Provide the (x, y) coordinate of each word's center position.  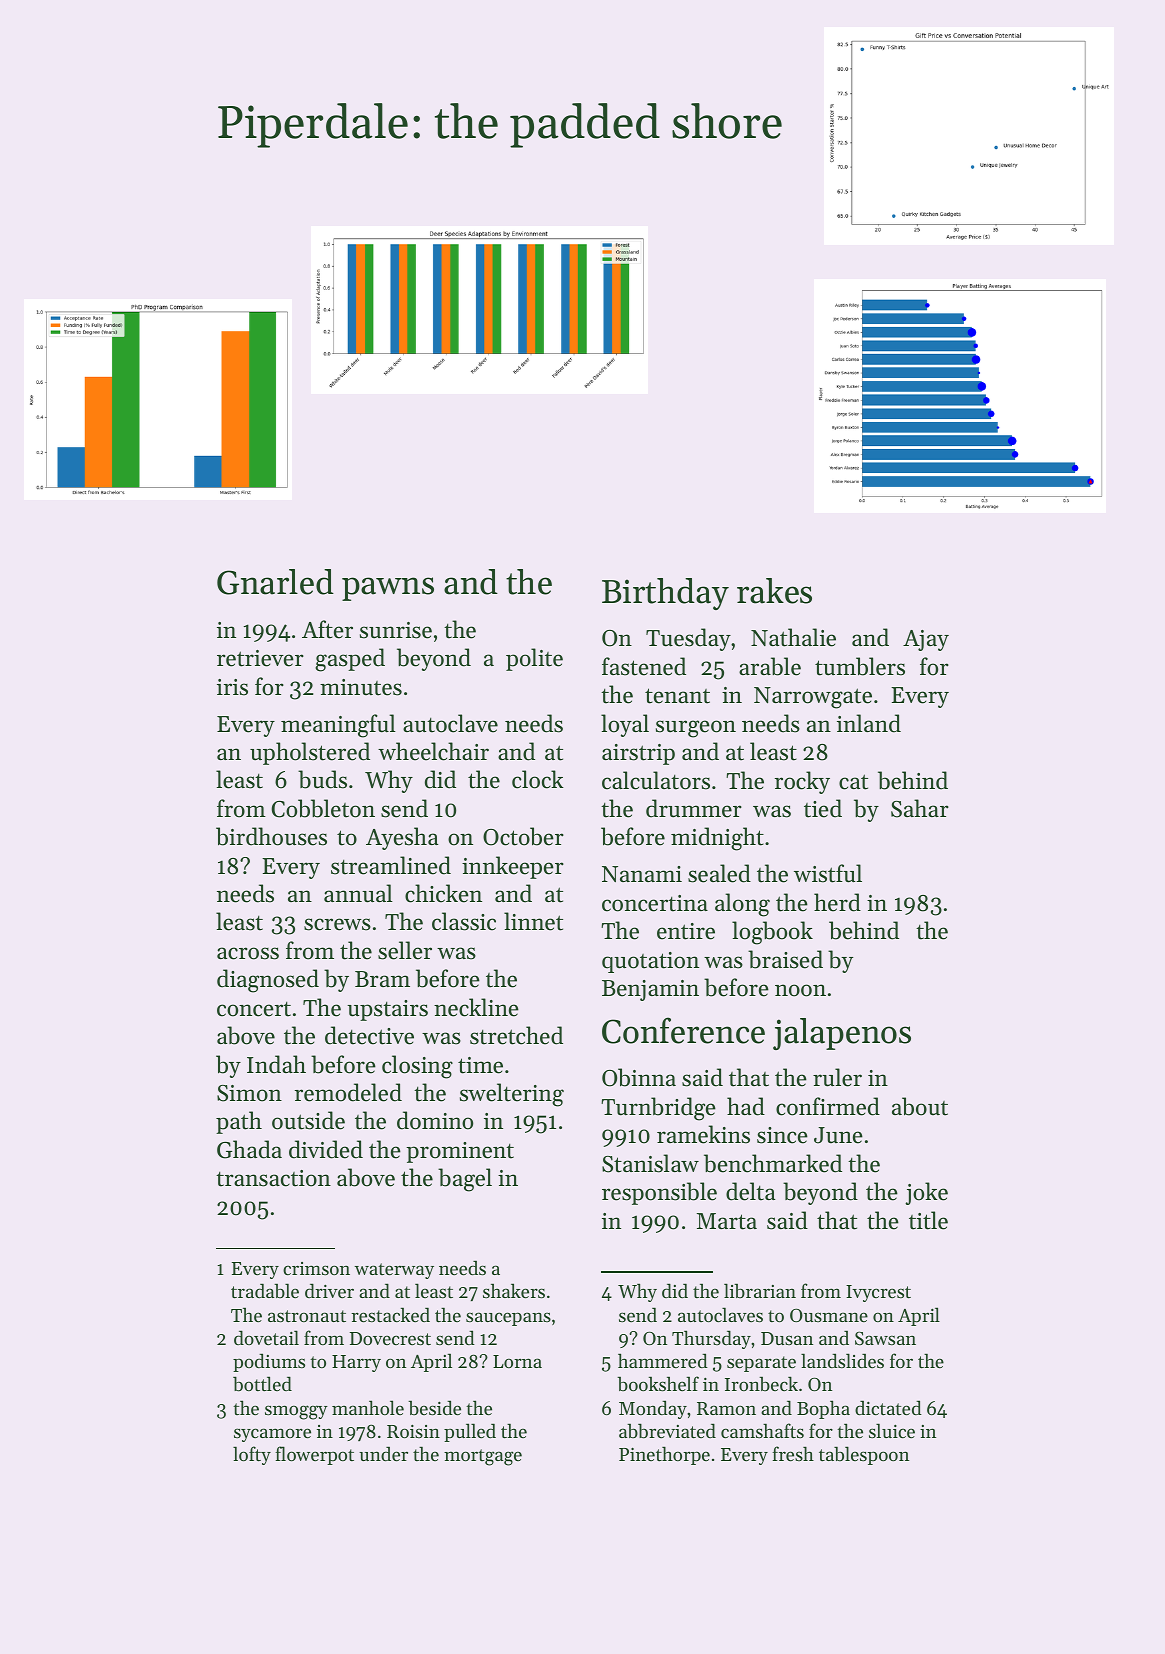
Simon (249, 1093)
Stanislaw (650, 1163)
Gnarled (275, 582)
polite (534, 659)
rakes (774, 591)
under (383, 1454)
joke (926, 1193)
